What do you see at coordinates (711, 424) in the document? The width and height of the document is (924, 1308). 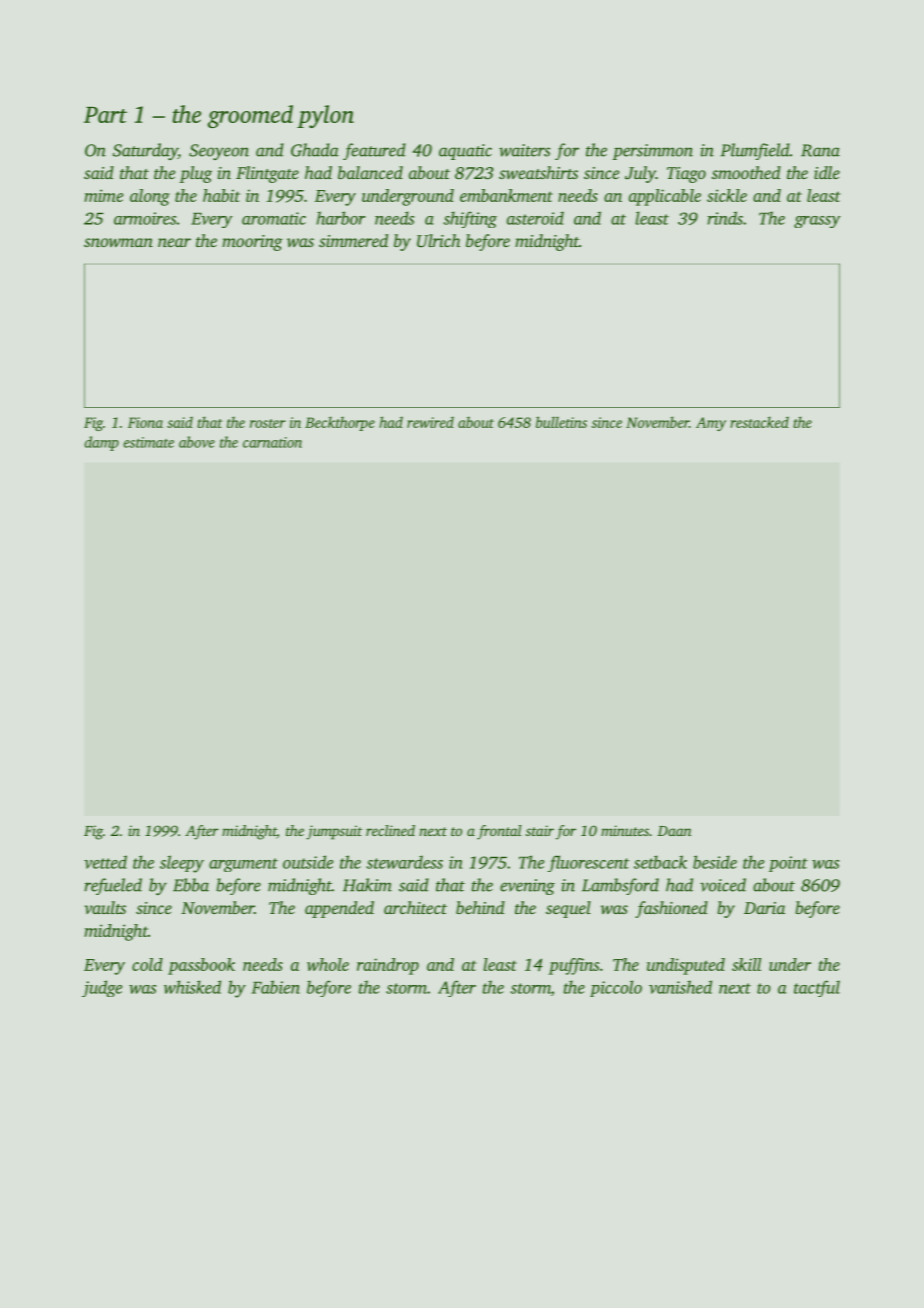 I see `Amy` at bounding box center [711, 424].
